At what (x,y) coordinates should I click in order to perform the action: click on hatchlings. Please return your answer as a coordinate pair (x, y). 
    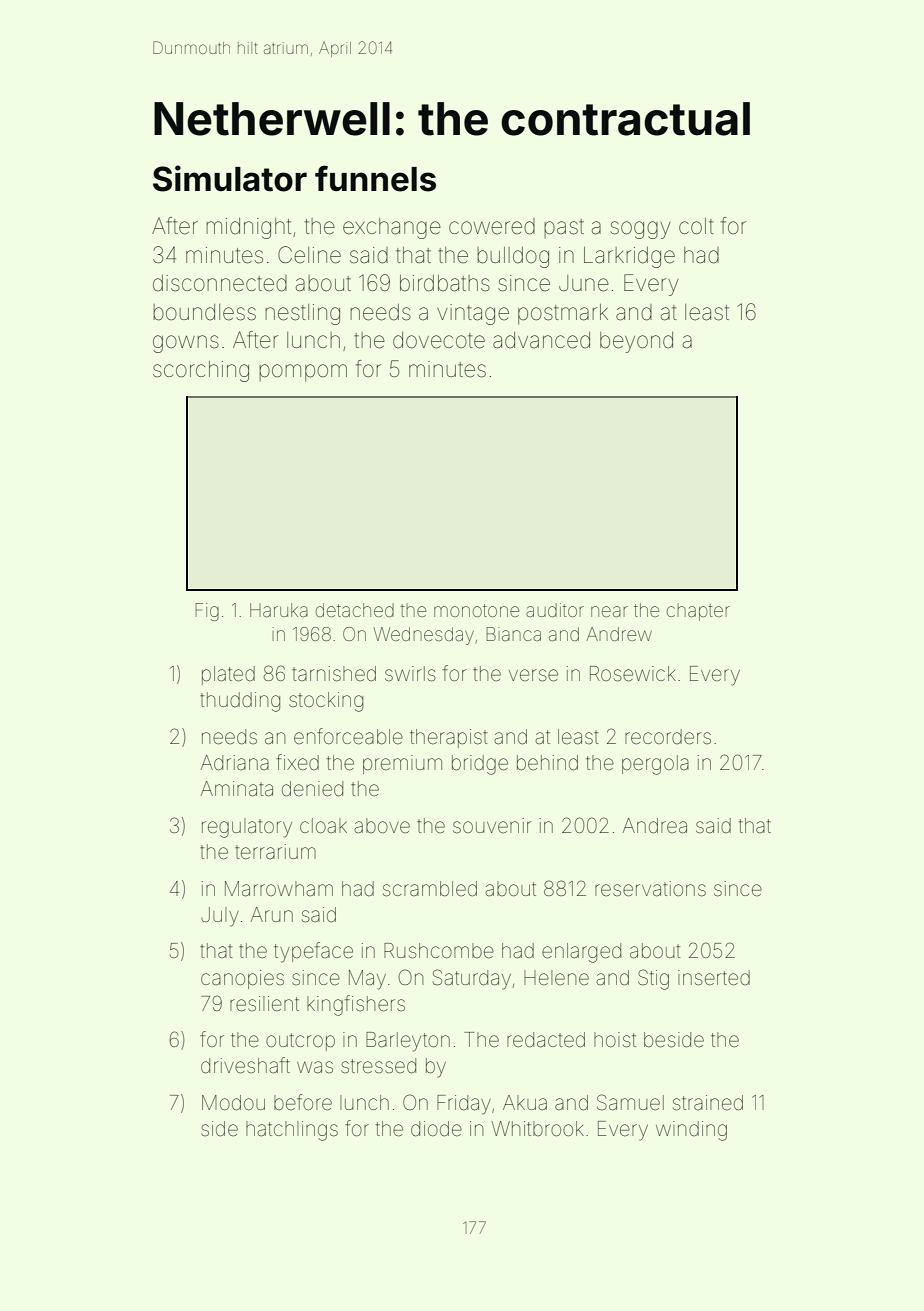
    Looking at the image, I should click on (292, 1131).
